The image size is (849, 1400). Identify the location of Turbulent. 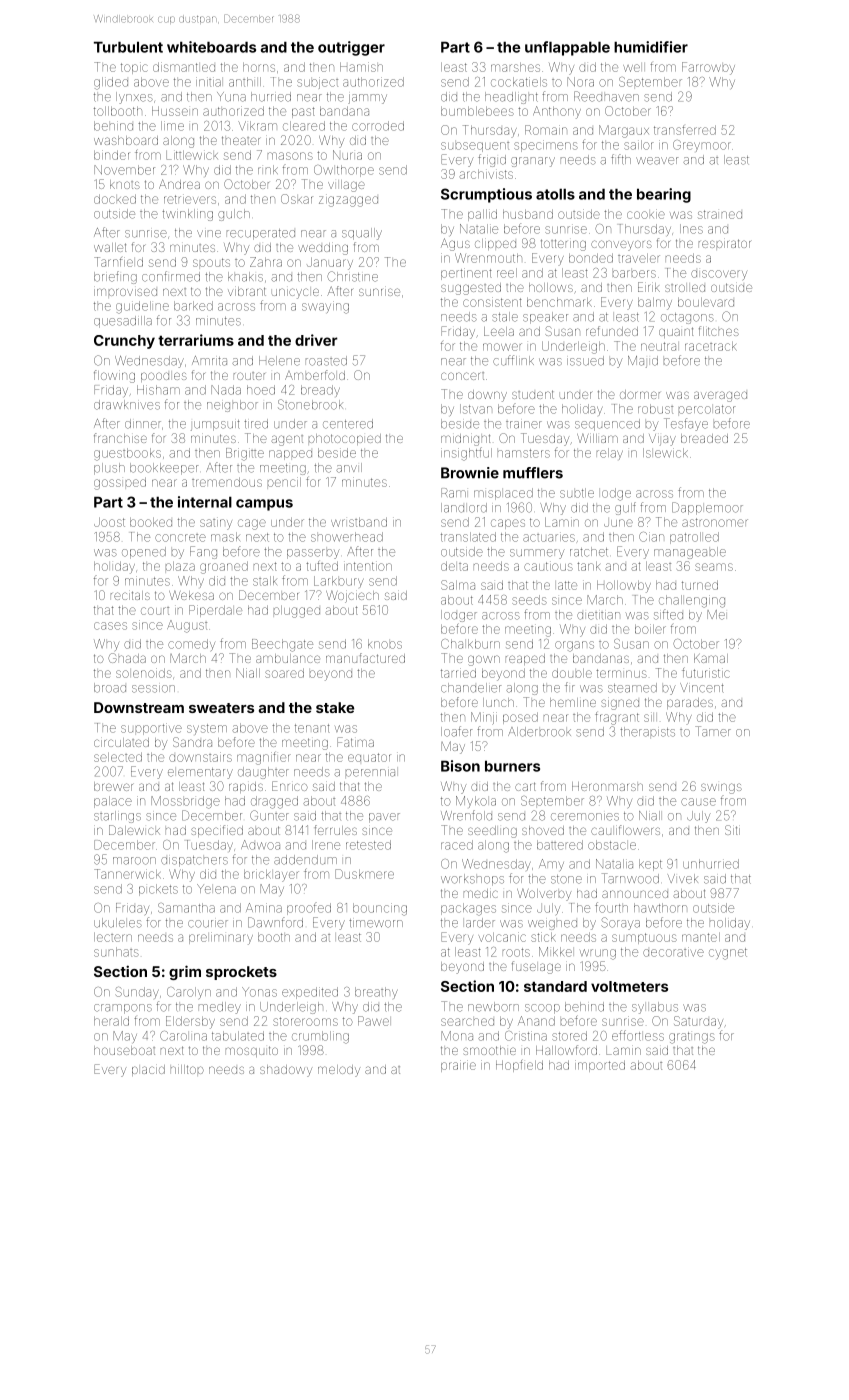
(128, 47).
